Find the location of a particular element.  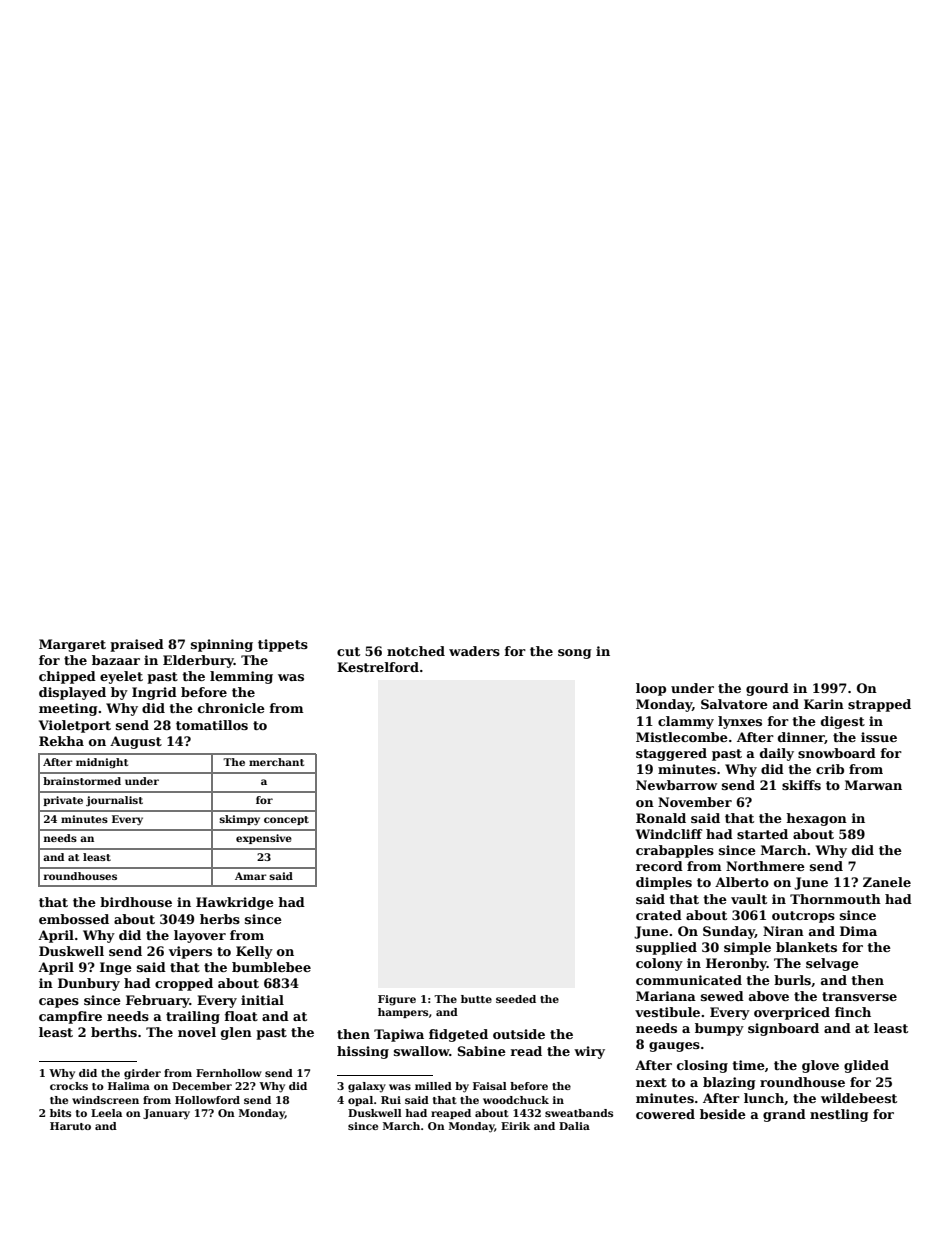

reaped is located at coordinates (451, 1114).
